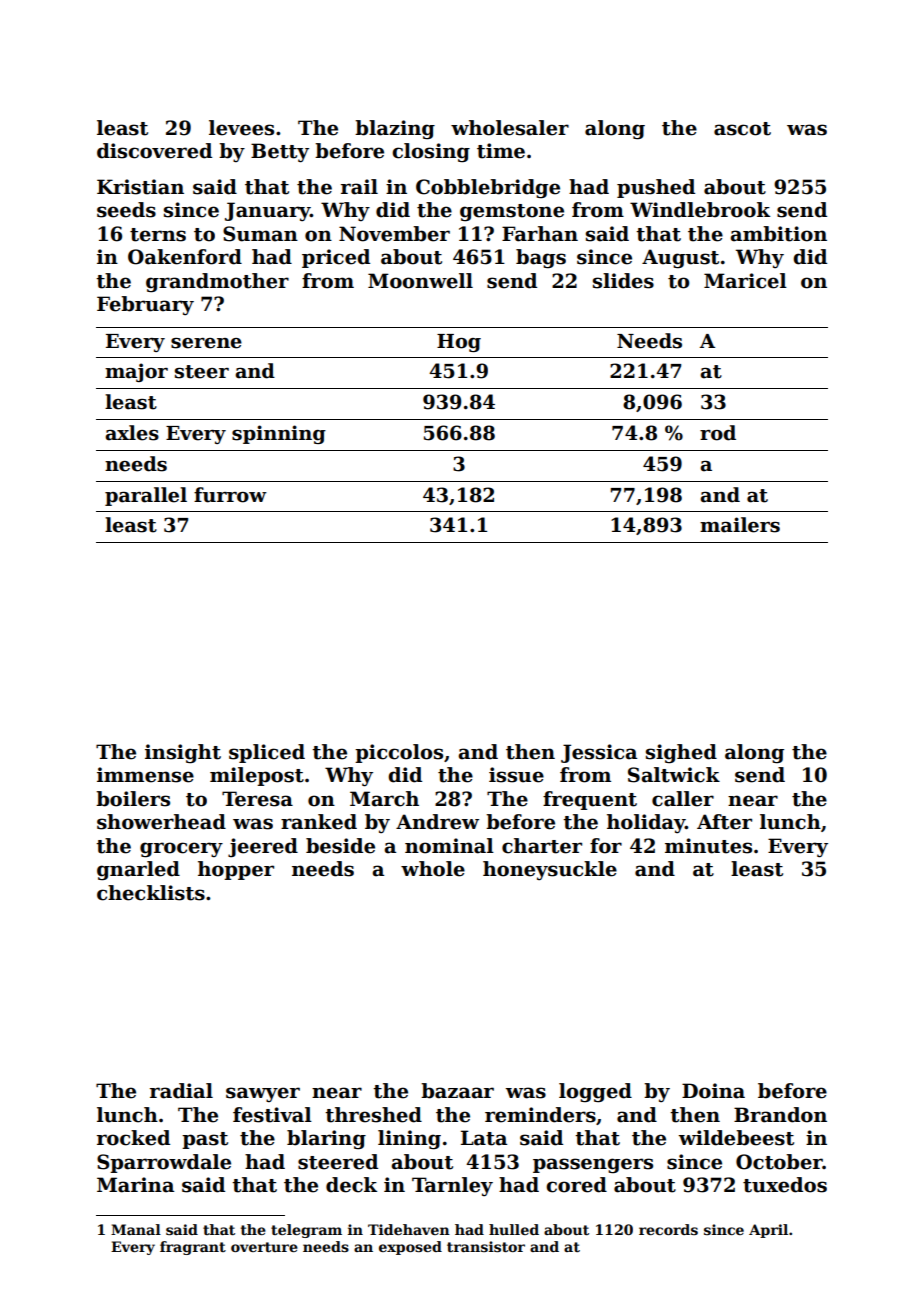  I want to click on April, so click(768, 1231).
